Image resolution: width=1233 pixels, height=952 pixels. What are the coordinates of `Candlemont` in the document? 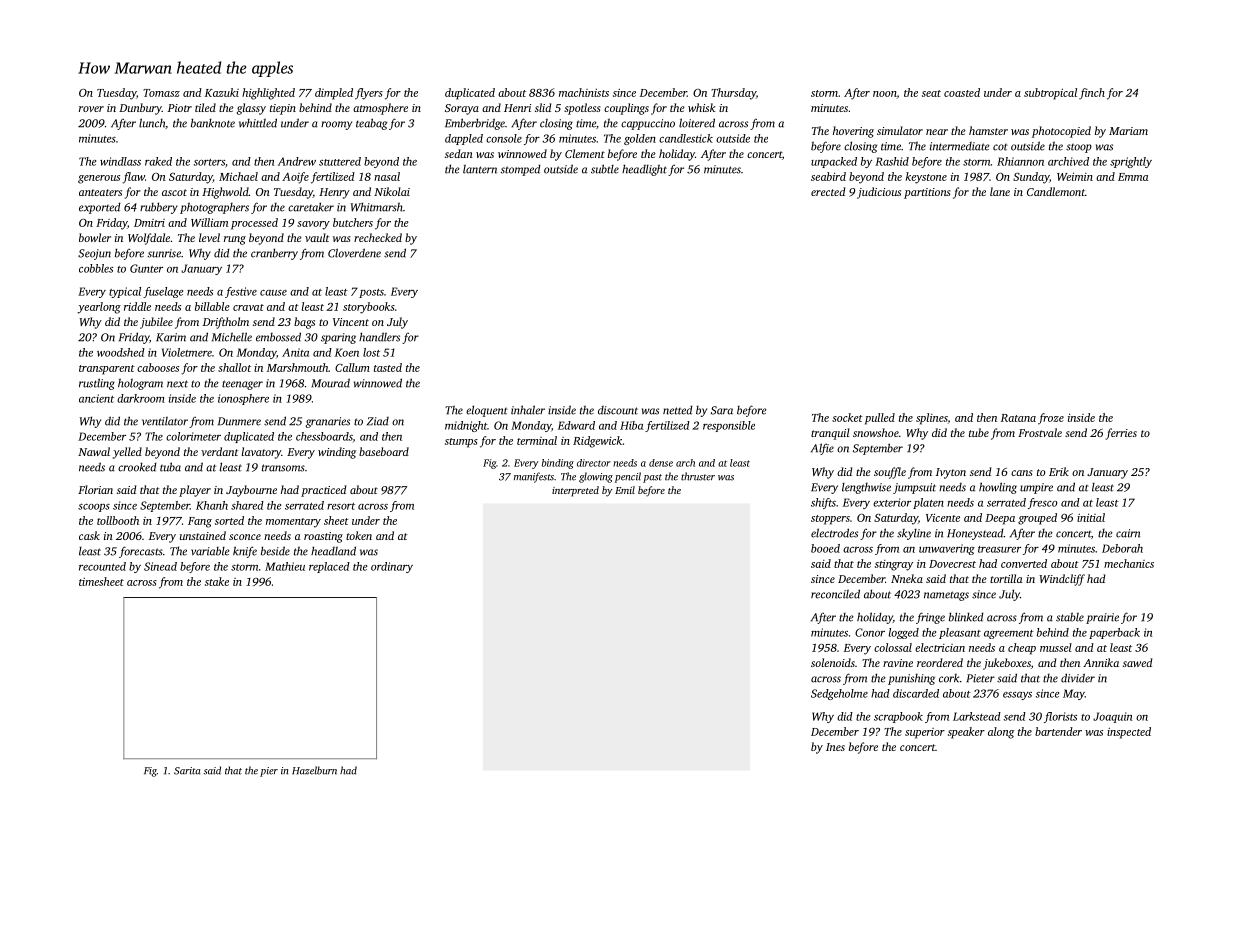 It's located at (1056, 191).
